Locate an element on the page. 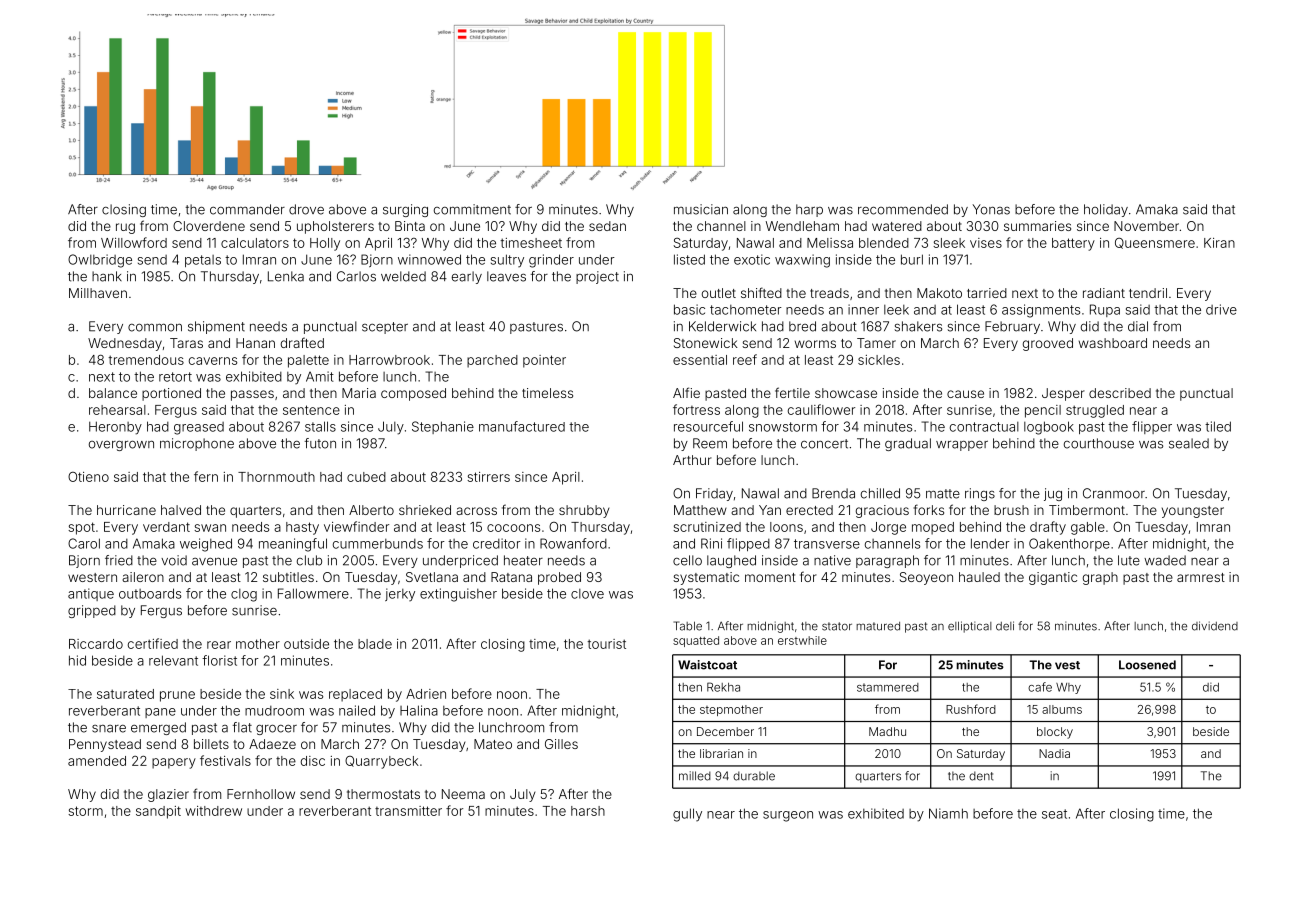  sickles is located at coordinates (879, 360).
